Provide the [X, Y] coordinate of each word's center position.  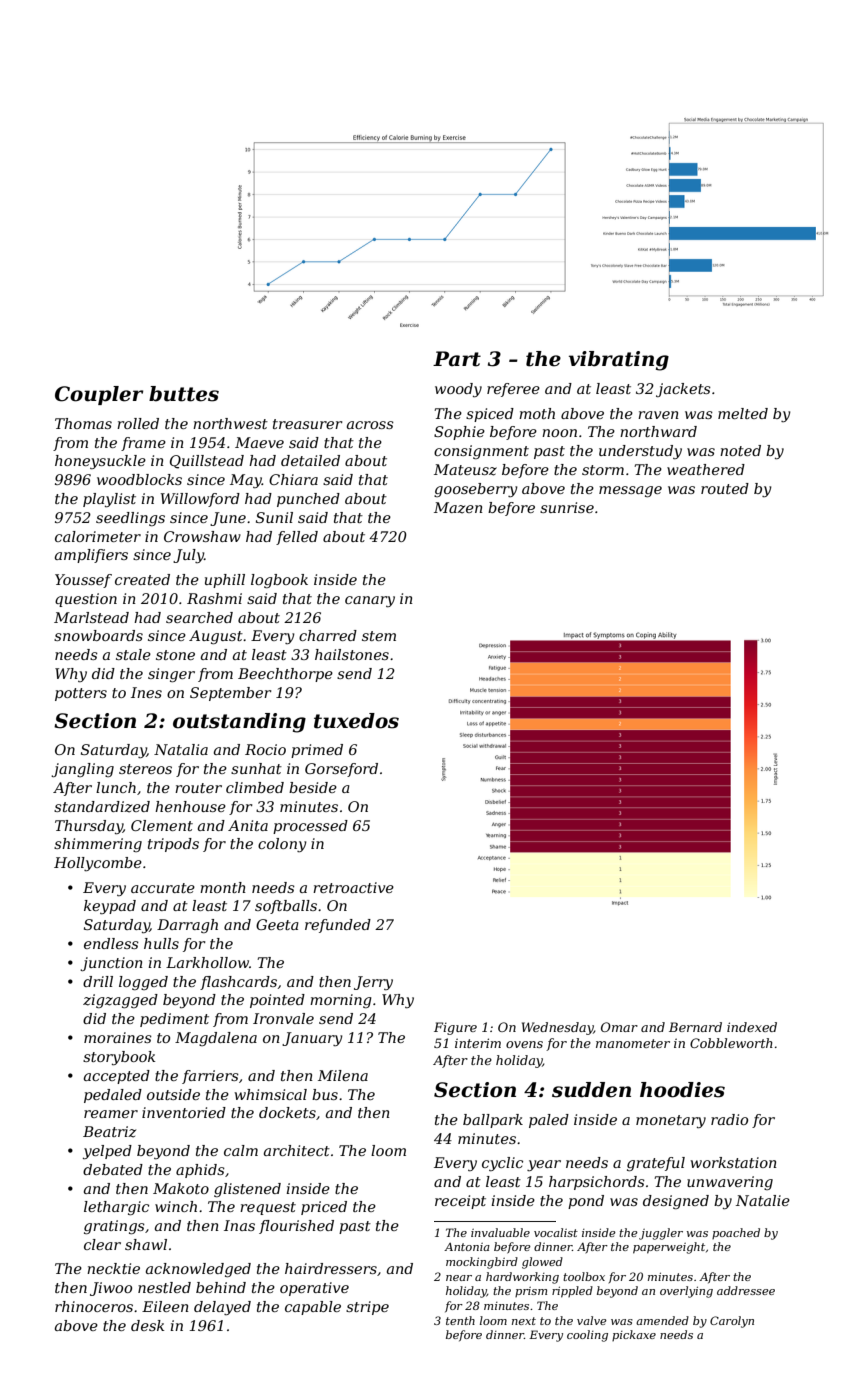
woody [458, 390]
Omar [619, 1027]
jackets [683, 390]
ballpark [493, 1121]
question [86, 600]
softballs [286, 907]
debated [113, 1169]
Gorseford [341, 770]
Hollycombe [98, 864]
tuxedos [356, 721]
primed [317, 751]
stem [379, 636]
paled [549, 1121]
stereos [145, 769]
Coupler [99, 395]
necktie [113, 1268]
